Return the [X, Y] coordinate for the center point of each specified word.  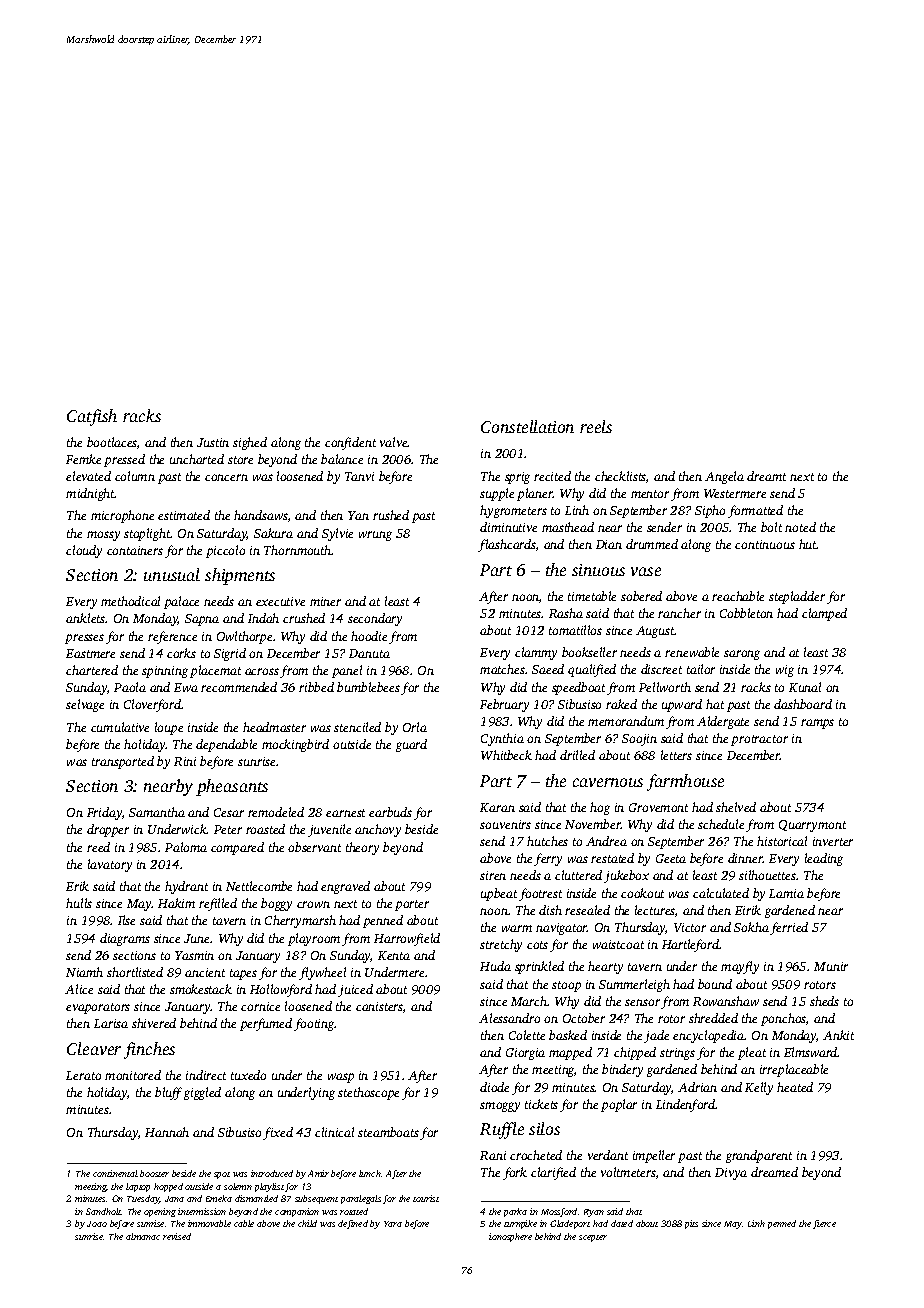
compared [237, 848]
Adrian [697, 1087]
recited [552, 476]
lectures [655, 910]
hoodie [369, 636]
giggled [202, 1093]
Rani [493, 1155]
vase [646, 571]
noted [800, 527]
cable [244, 1223]
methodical [130, 601]
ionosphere [510, 1237]
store [240, 460]
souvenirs [505, 824]
